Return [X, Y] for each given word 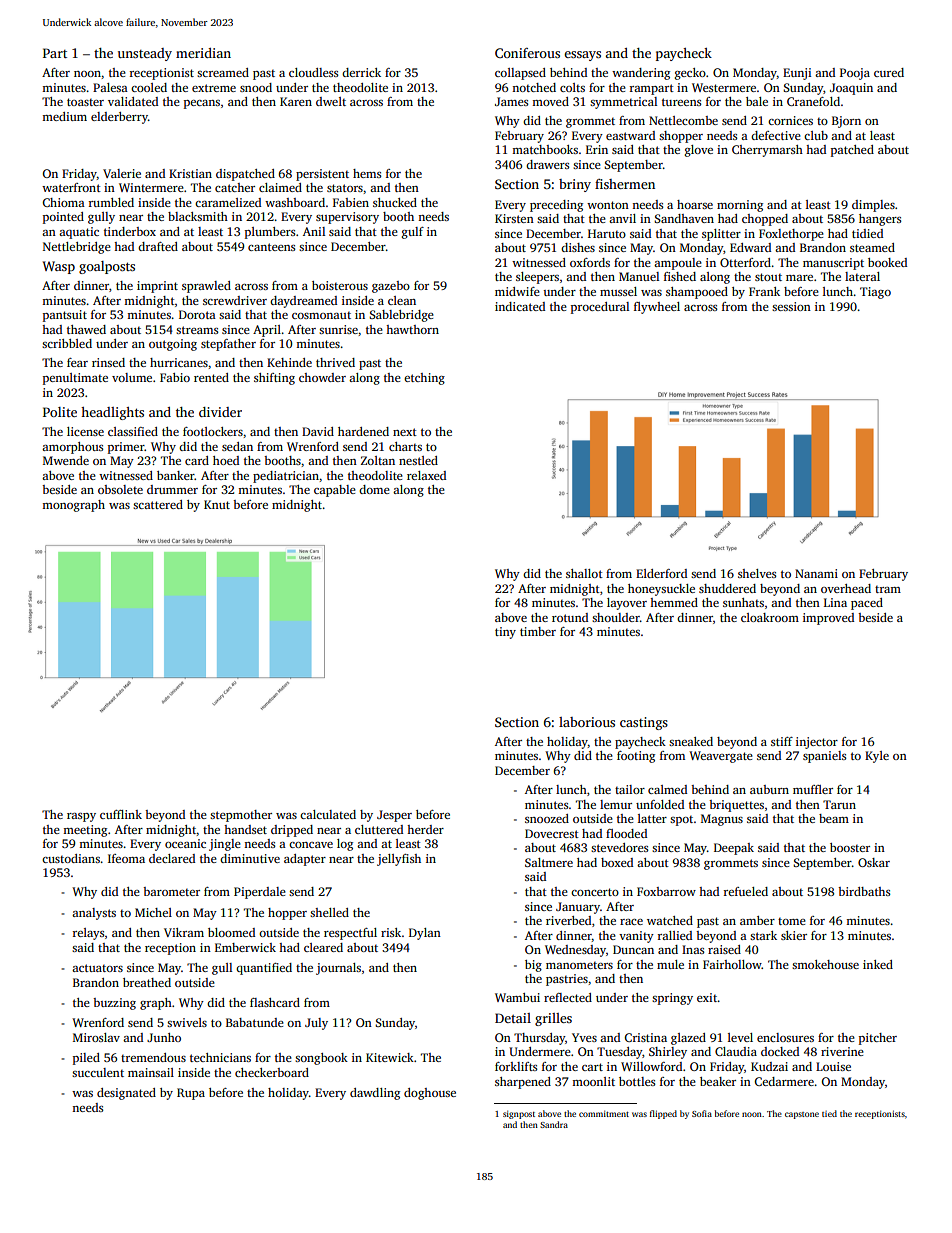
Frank [764, 291]
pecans [202, 104]
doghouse [430, 1094]
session [791, 306]
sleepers [537, 278]
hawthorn [412, 329]
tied [829, 1113]
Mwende [66, 460]
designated [126, 1094]
